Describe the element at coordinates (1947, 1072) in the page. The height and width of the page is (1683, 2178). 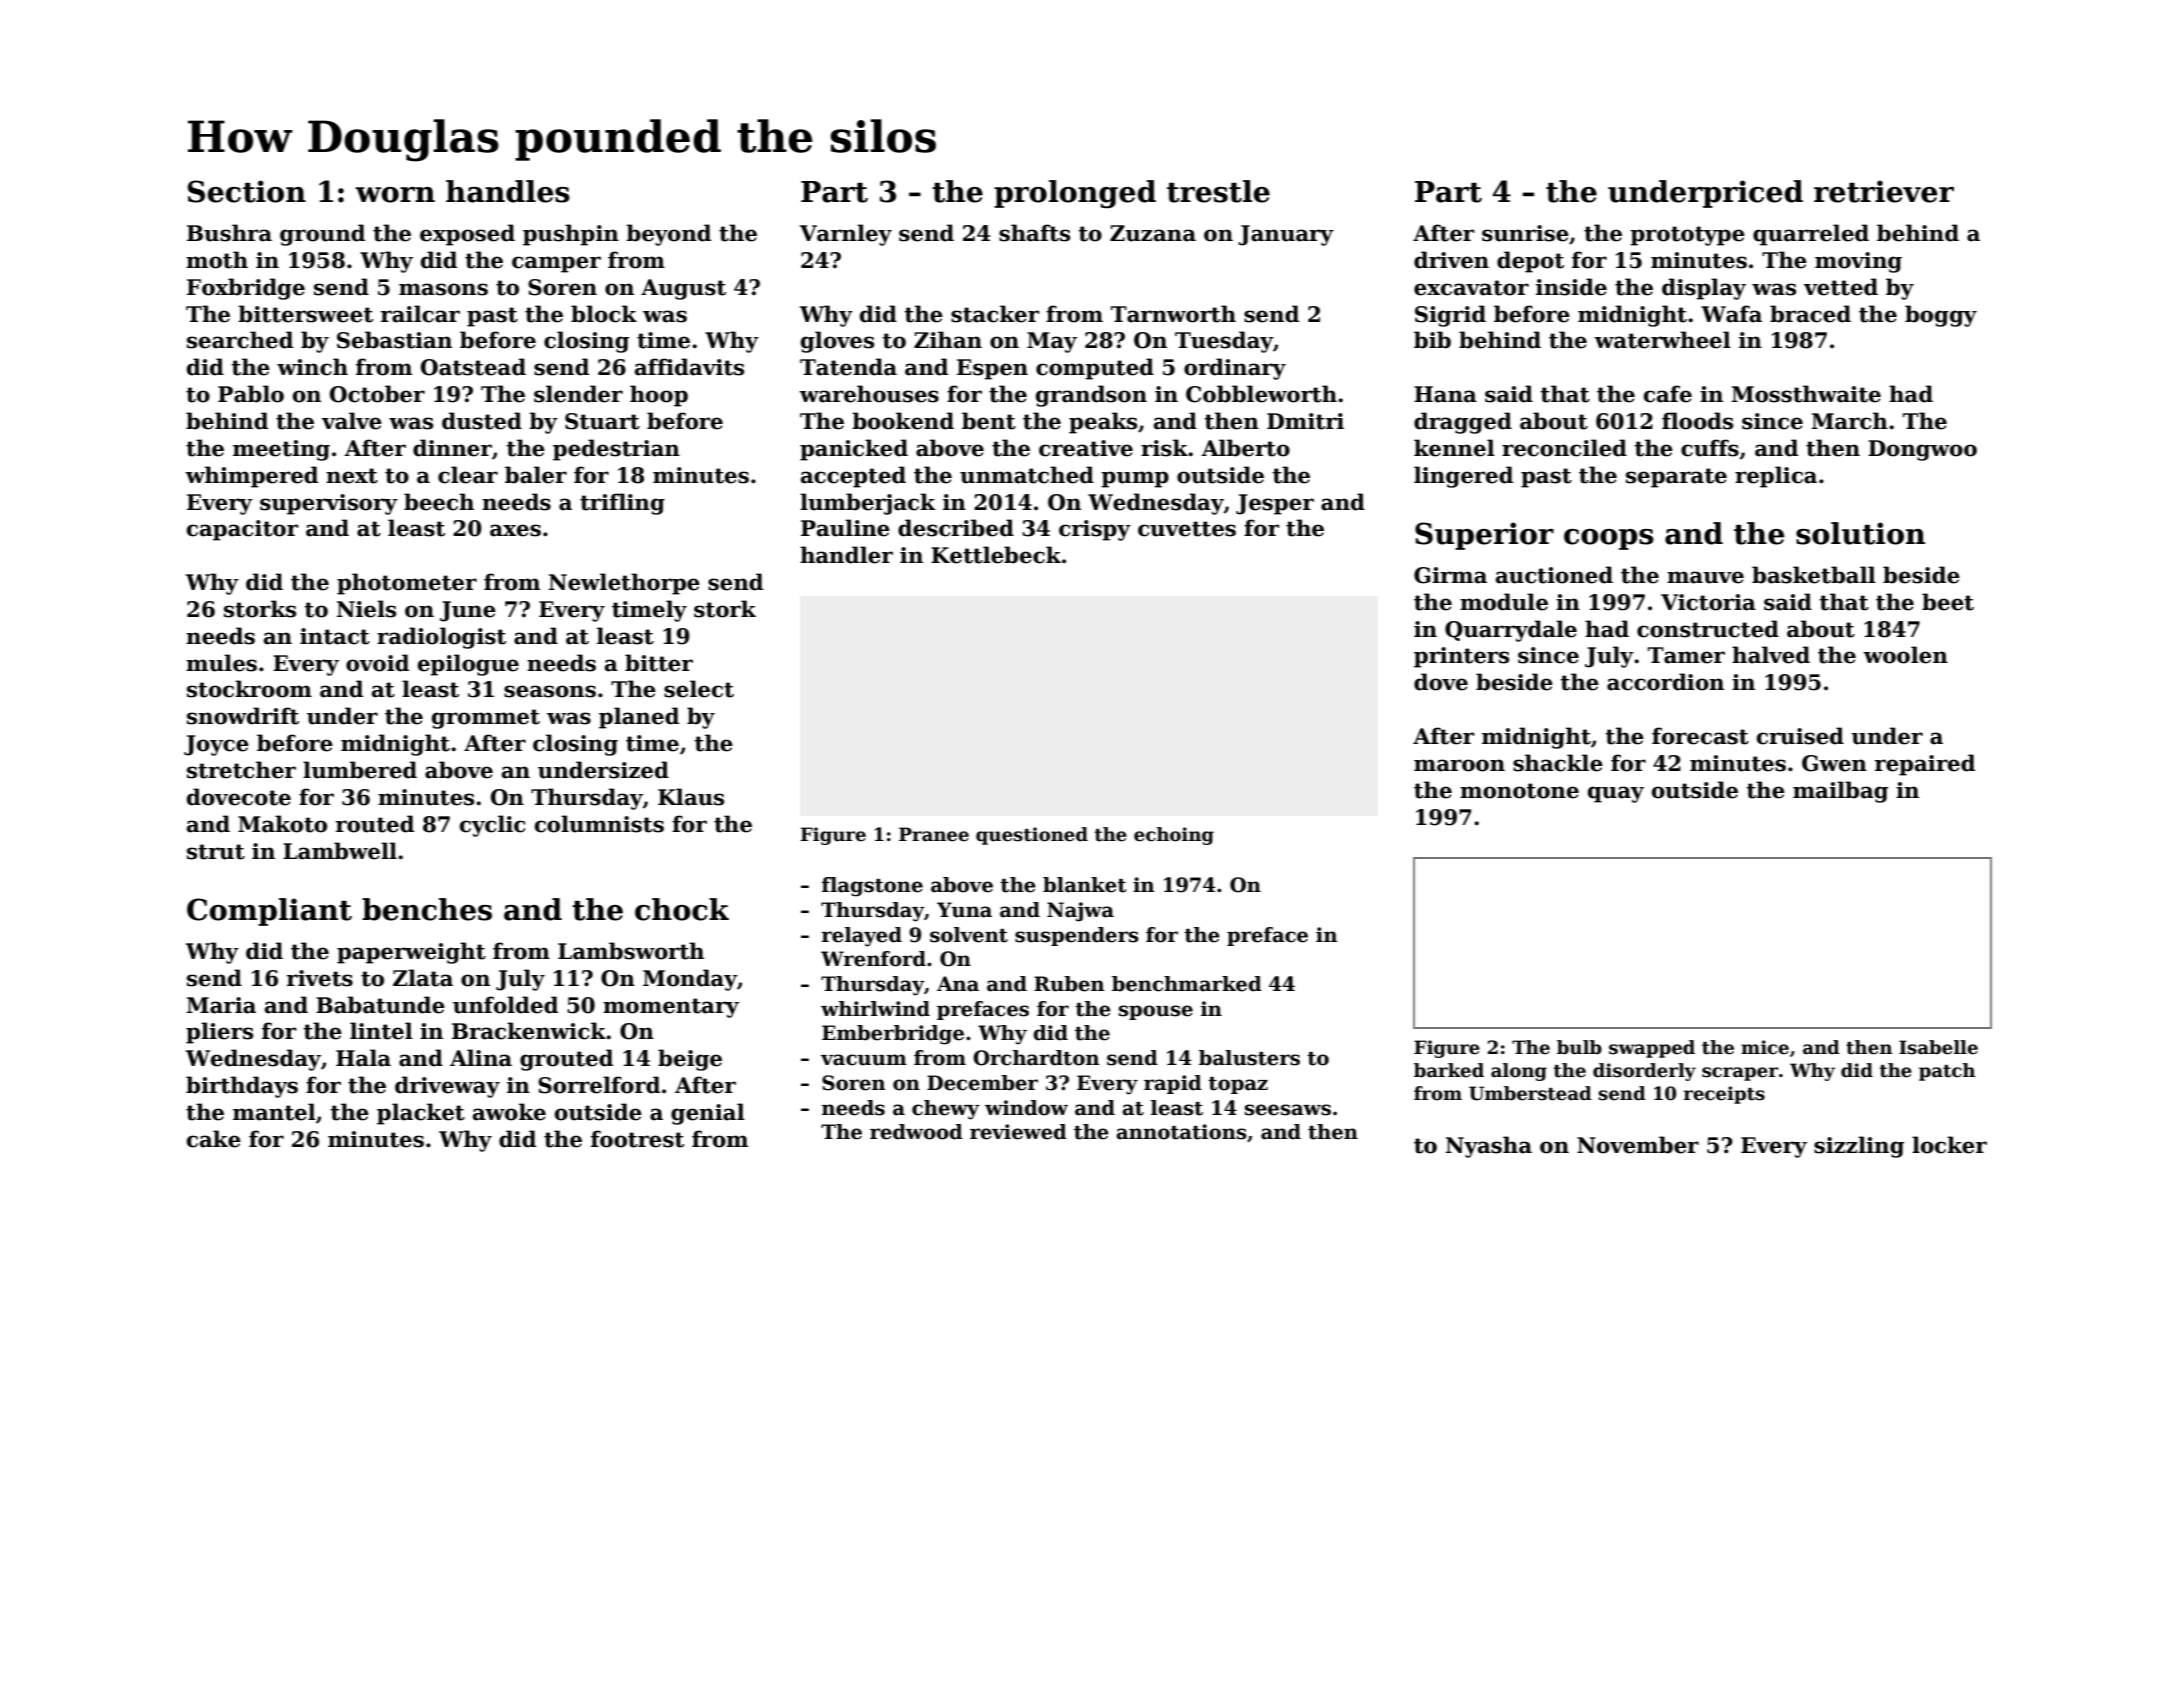
I see `patch` at that location.
